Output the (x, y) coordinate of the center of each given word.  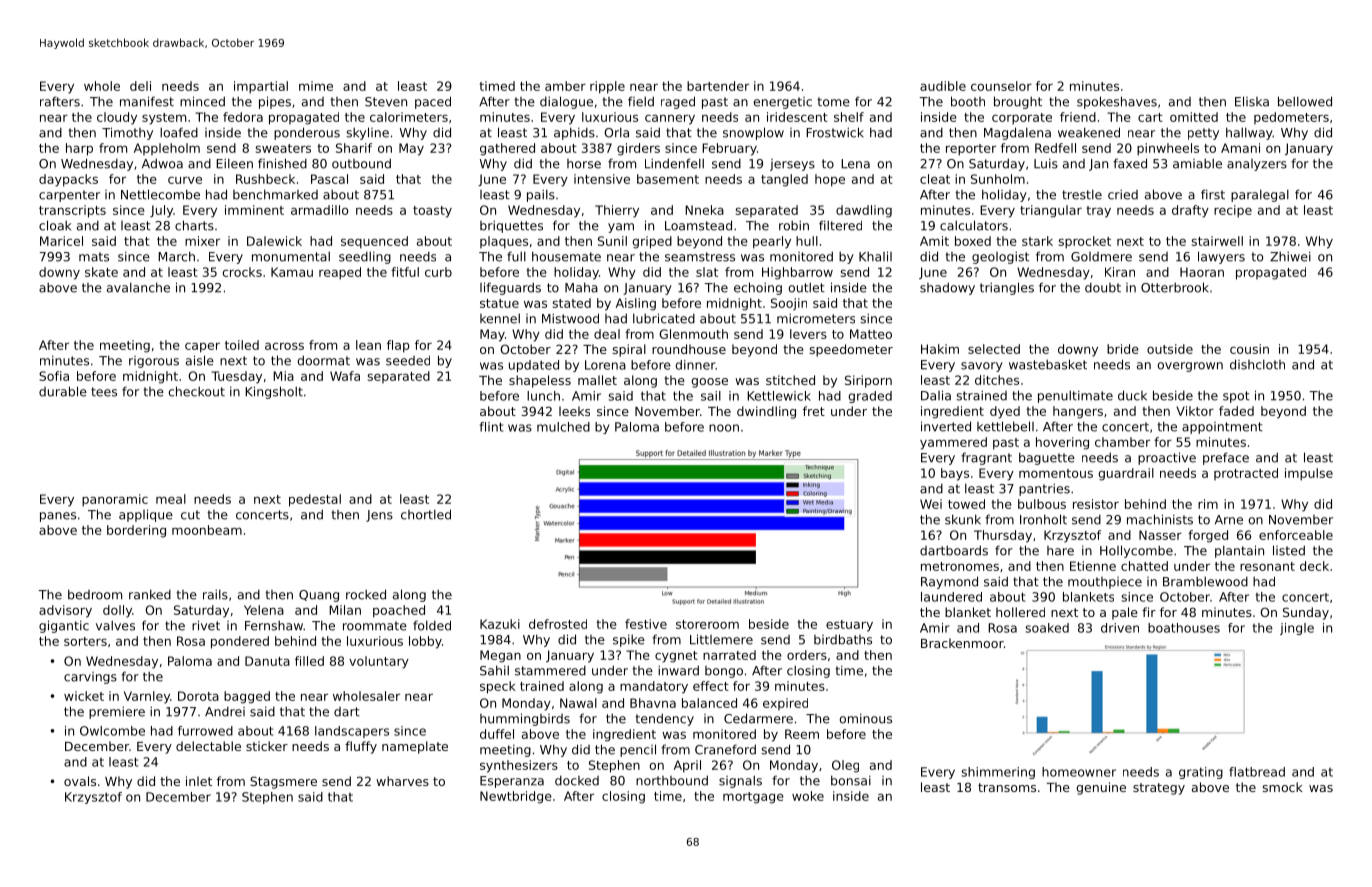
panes (58, 517)
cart (1150, 117)
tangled (784, 180)
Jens (379, 516)
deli (140, 86)
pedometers (1291, 118)
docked (577, 781)
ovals (80, 781)
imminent (254, 210)
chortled (426, 514)
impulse (1309, 474)
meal (171, 499)
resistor (1096, 504)
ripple (607, 87)
